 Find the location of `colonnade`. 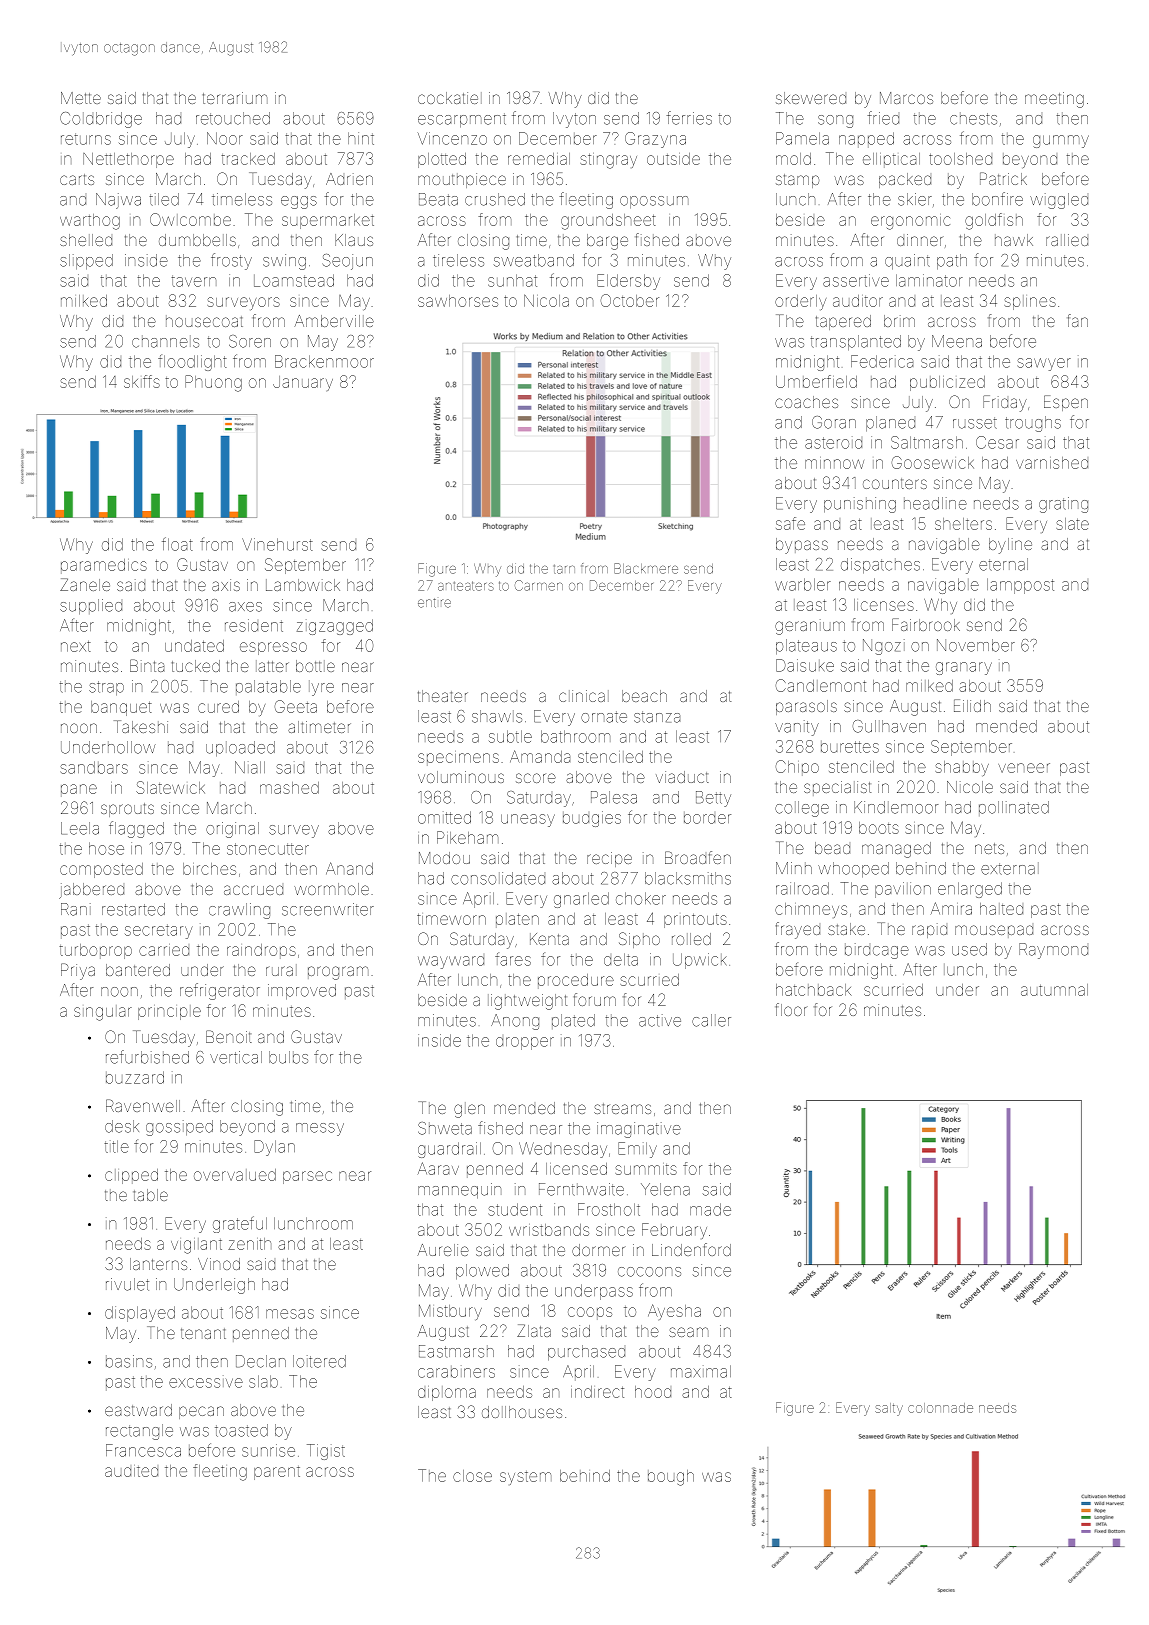

colonnade is located at coordinates (940, 1408).
